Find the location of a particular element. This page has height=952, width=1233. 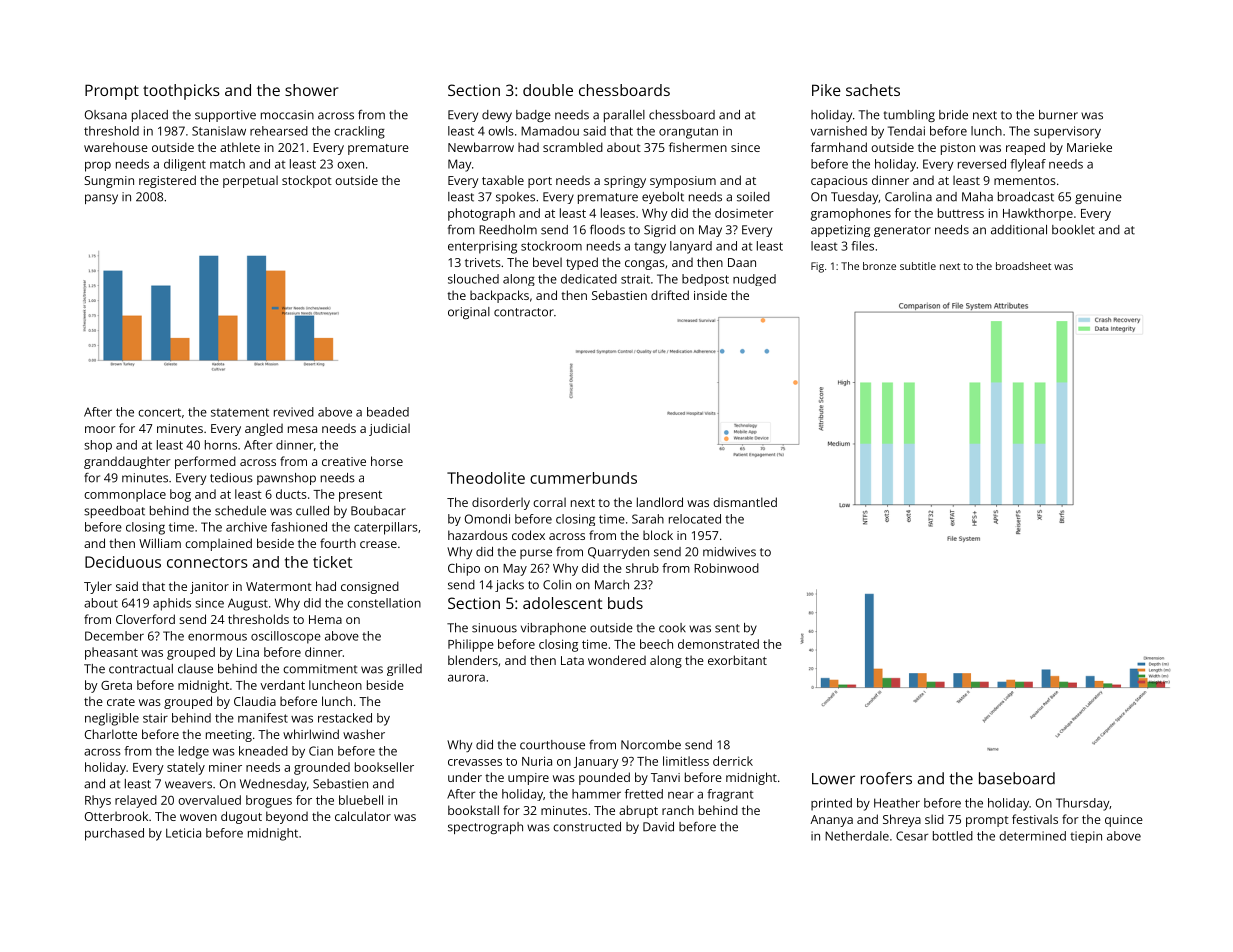

spectrograph is located at coordinates (485, 828).
